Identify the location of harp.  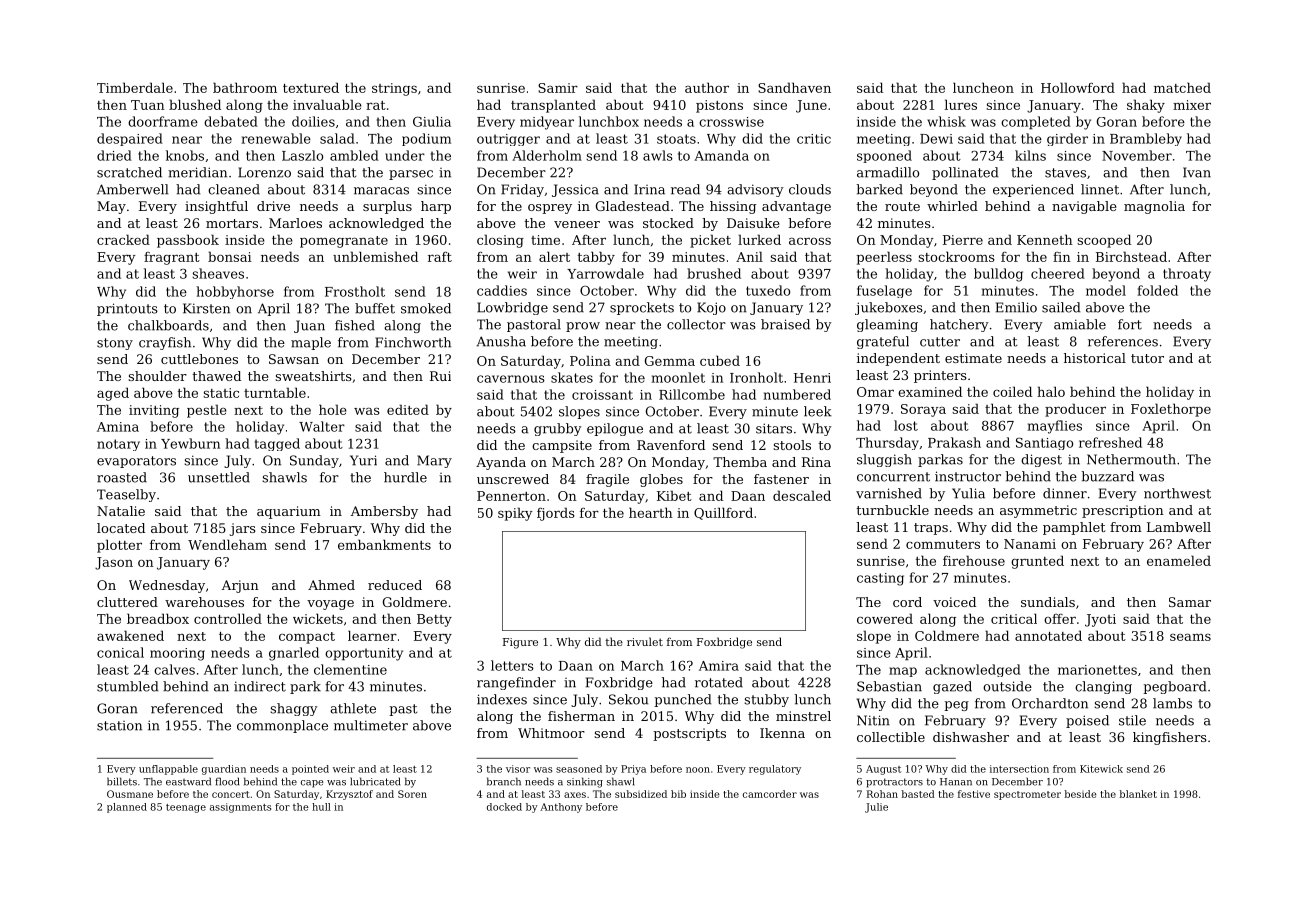
(436, 207).
